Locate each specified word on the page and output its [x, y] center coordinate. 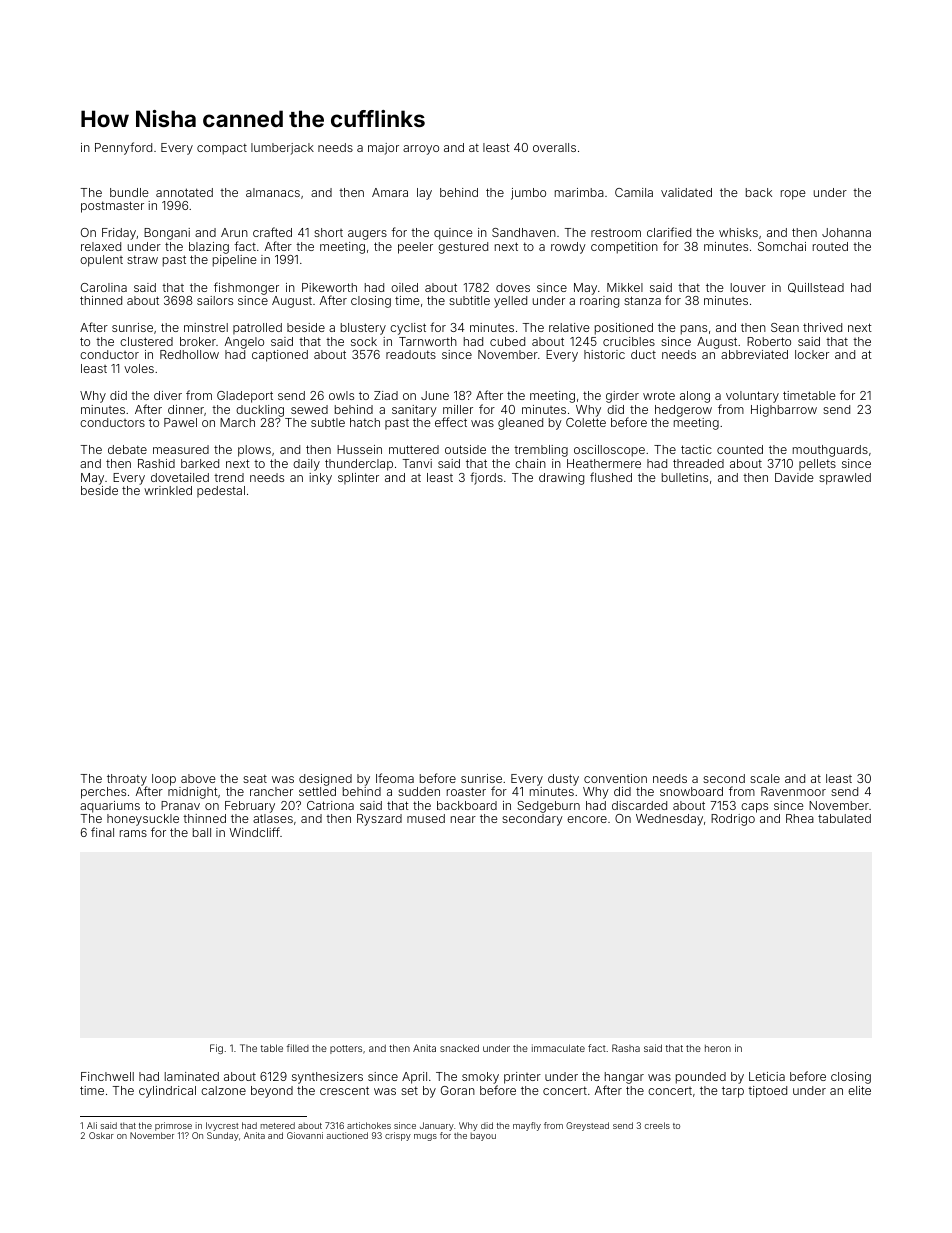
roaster [466, 791]
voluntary [752, 397]
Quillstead [816, 288]
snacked [459, 1048]
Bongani [167, 234]
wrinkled [168, 490]
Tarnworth [428, 341]
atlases [273, 818]
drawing [561, 479]
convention [615, 778]
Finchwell [107, 1076]
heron [718, 1048]
